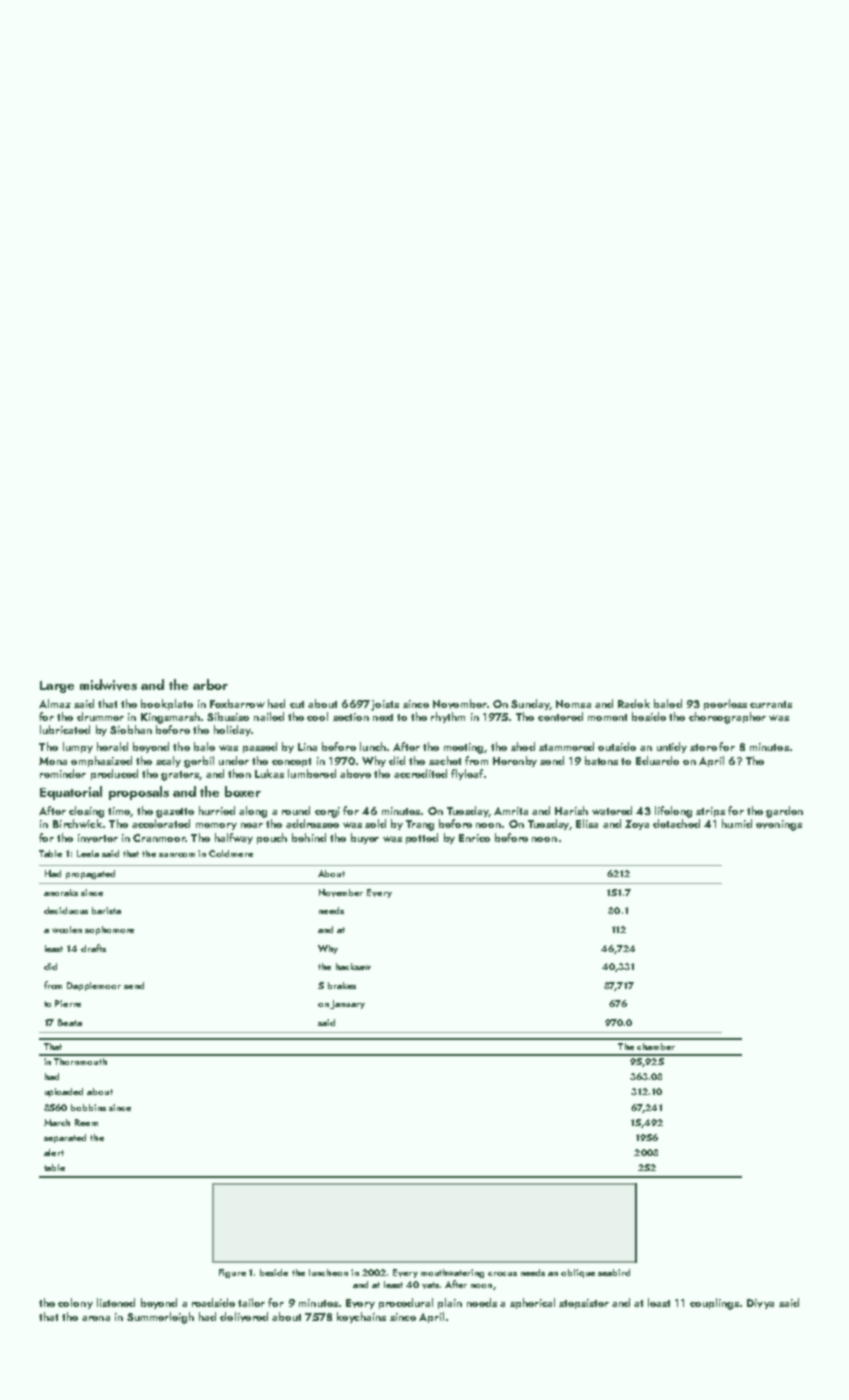 Image resolution: width=849 pixels, height=1400 pixels. What do you see at coordinates (448, 717) in the screenshot?
I see `rhythm` at bounding box center [448, 717].
